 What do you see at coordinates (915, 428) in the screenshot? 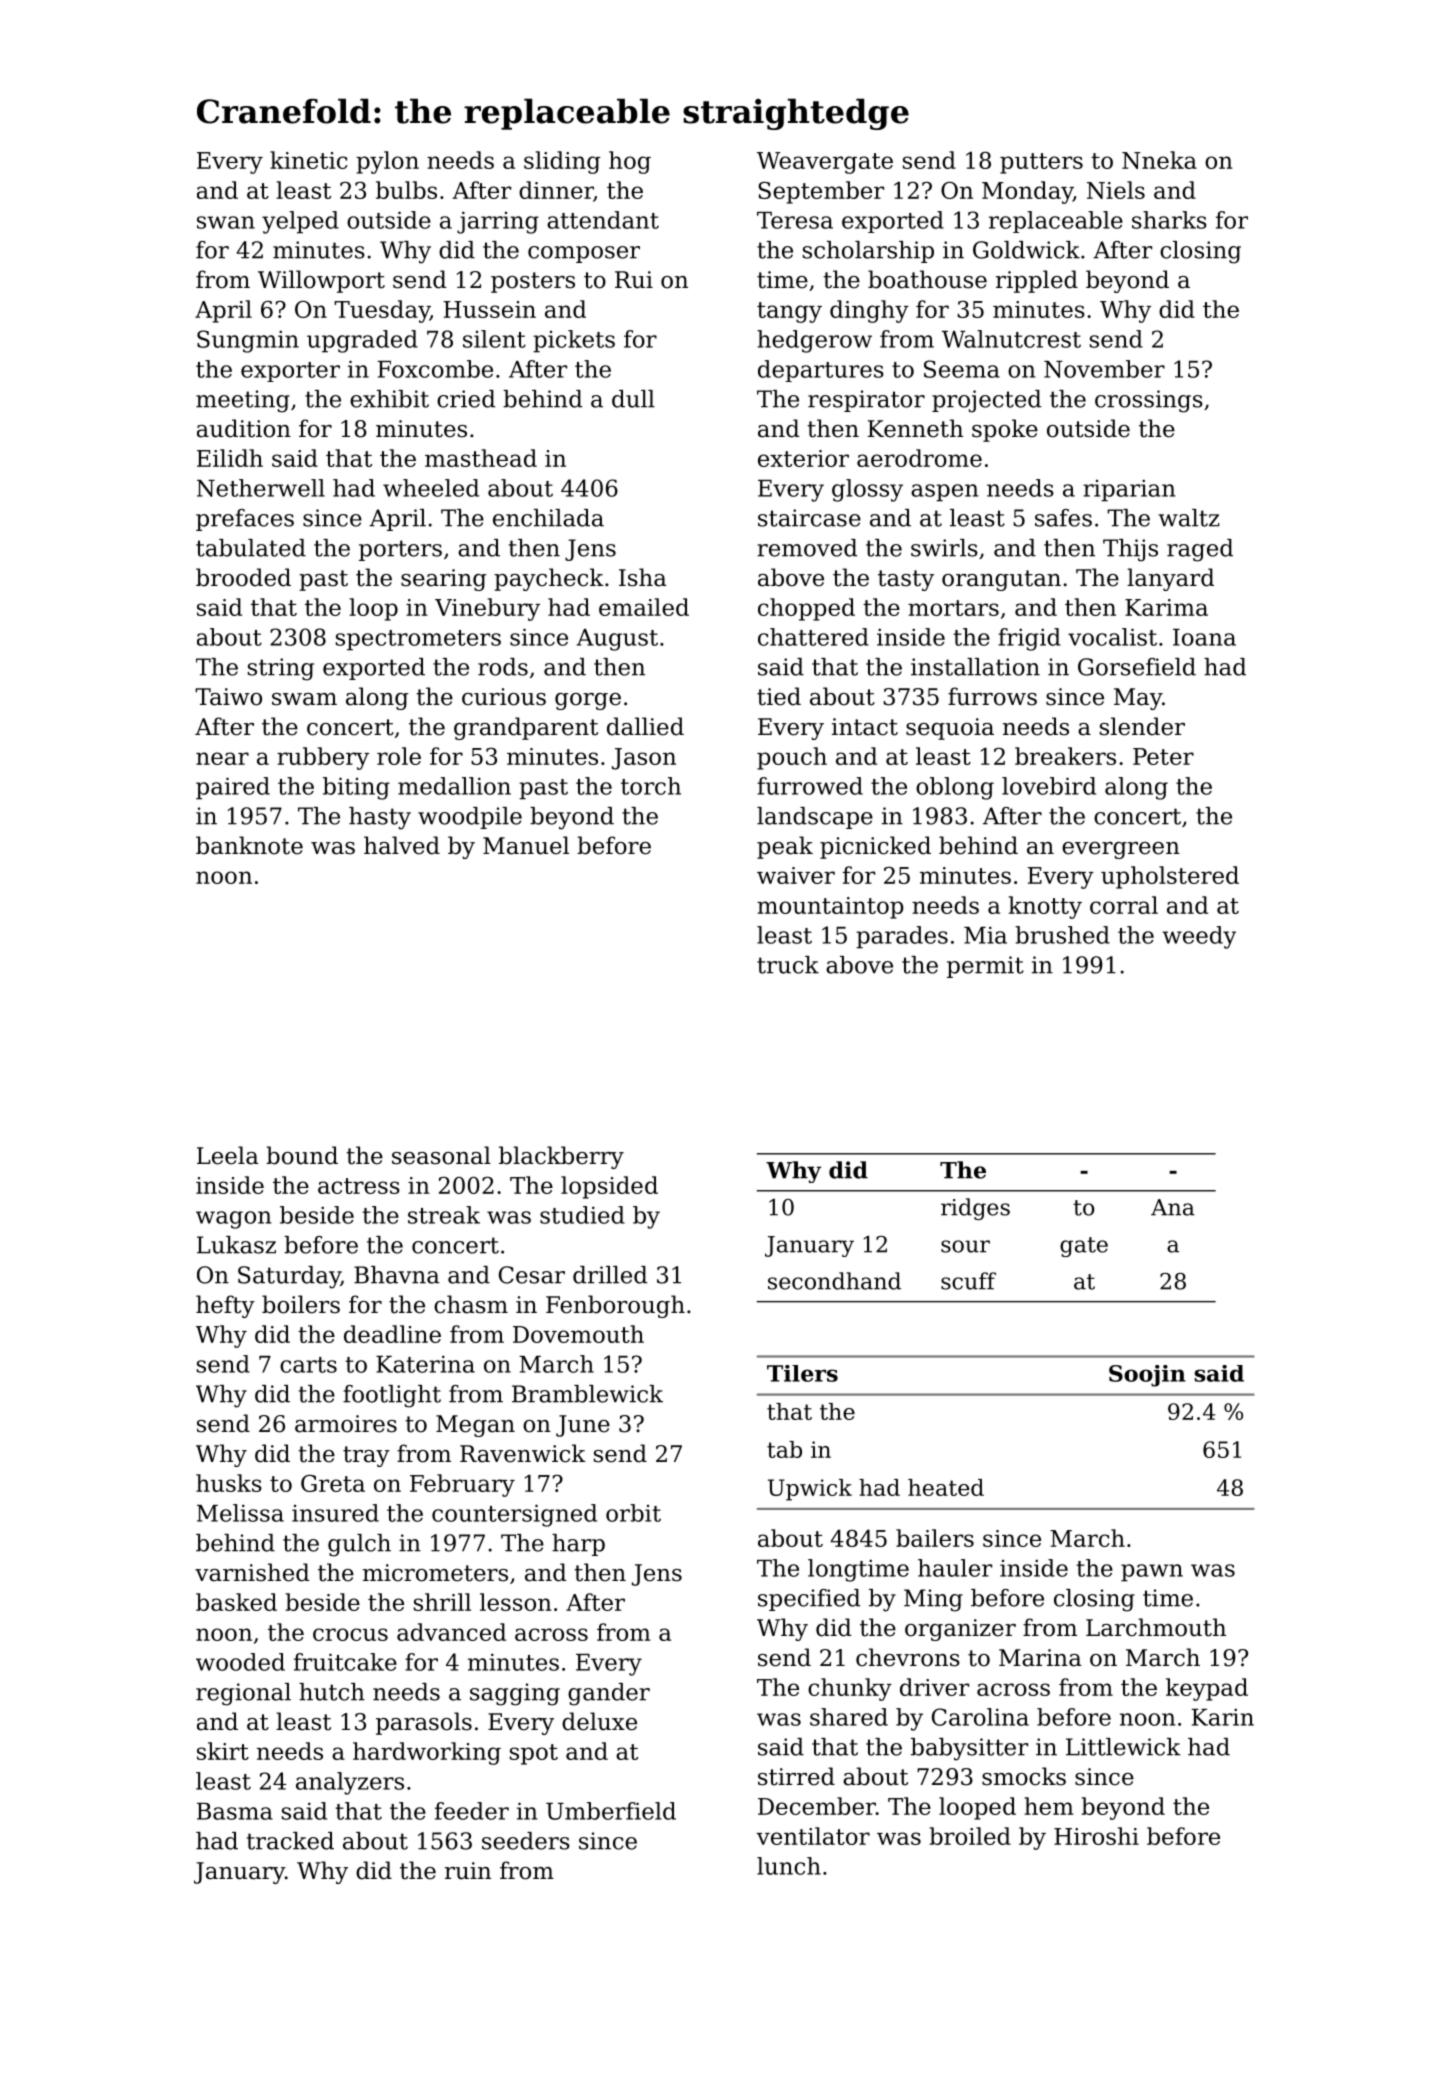
I see `Kenneth` at bounding box center [915, 428].
